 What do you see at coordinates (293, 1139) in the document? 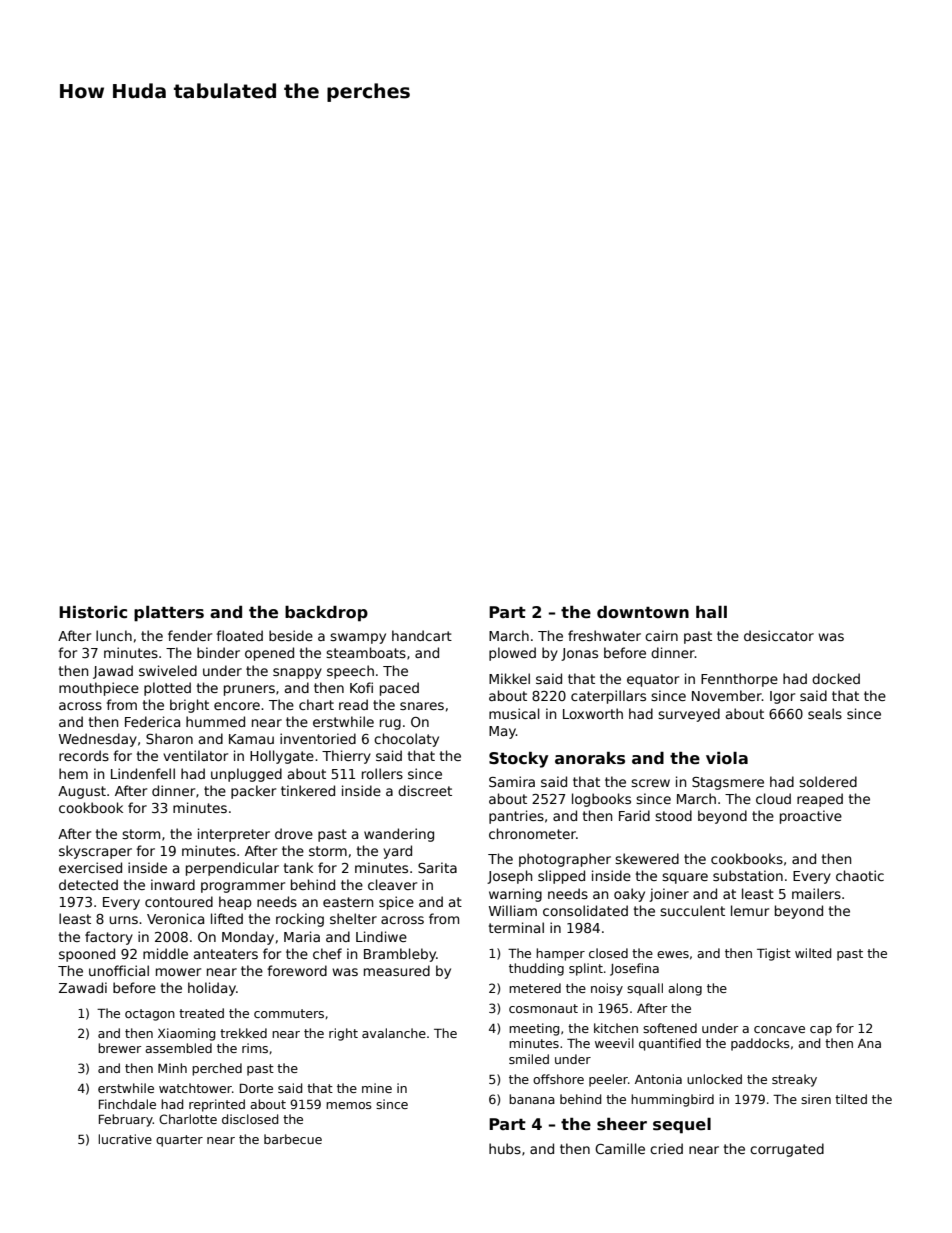
I see `barbecue` at bounding box center [293, 1139].
